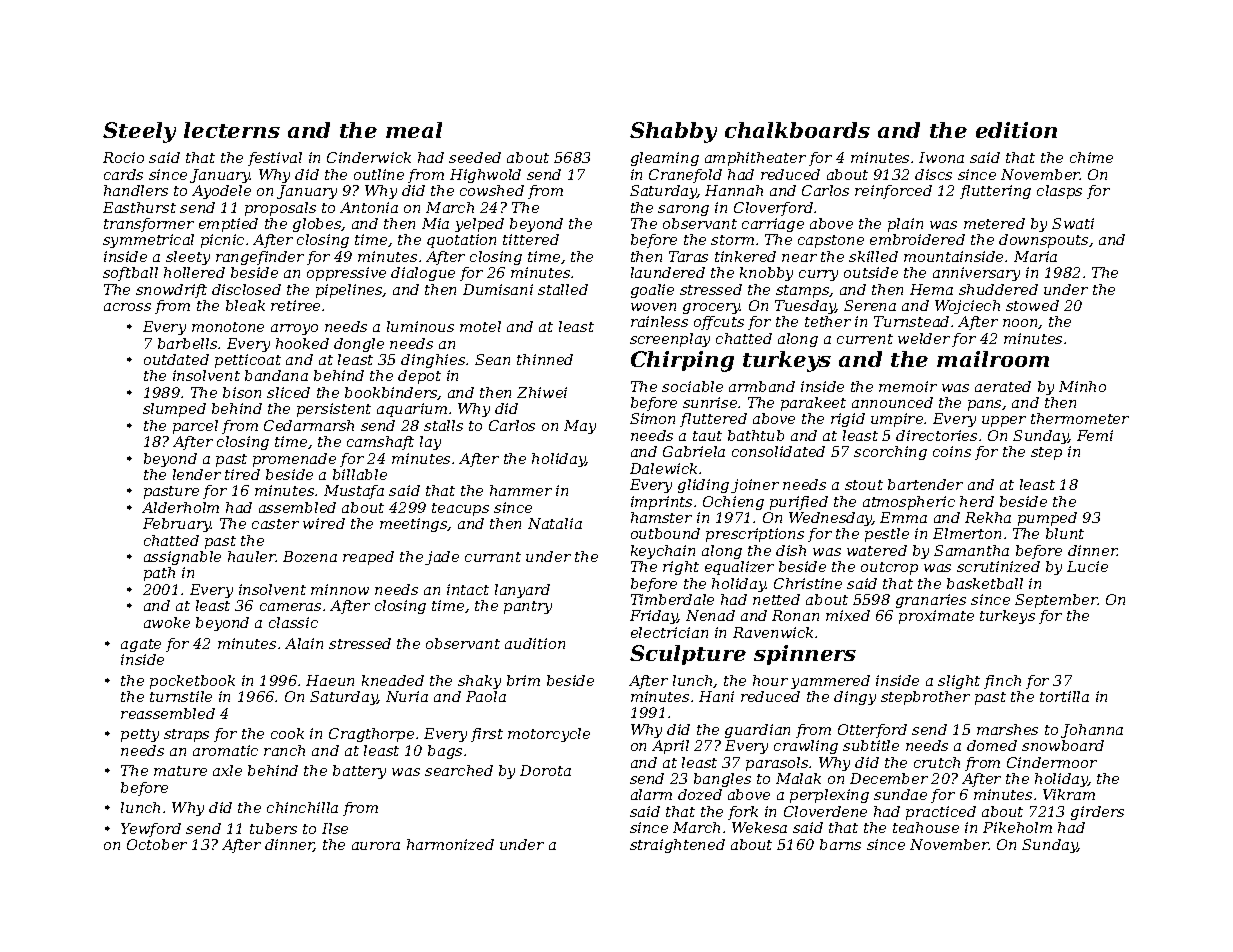 The height and width of the page is (952, 1233). What do you see at coordinates (672, 599) in the page?
I see `Timberdale` at bounding box center [672, 599].
